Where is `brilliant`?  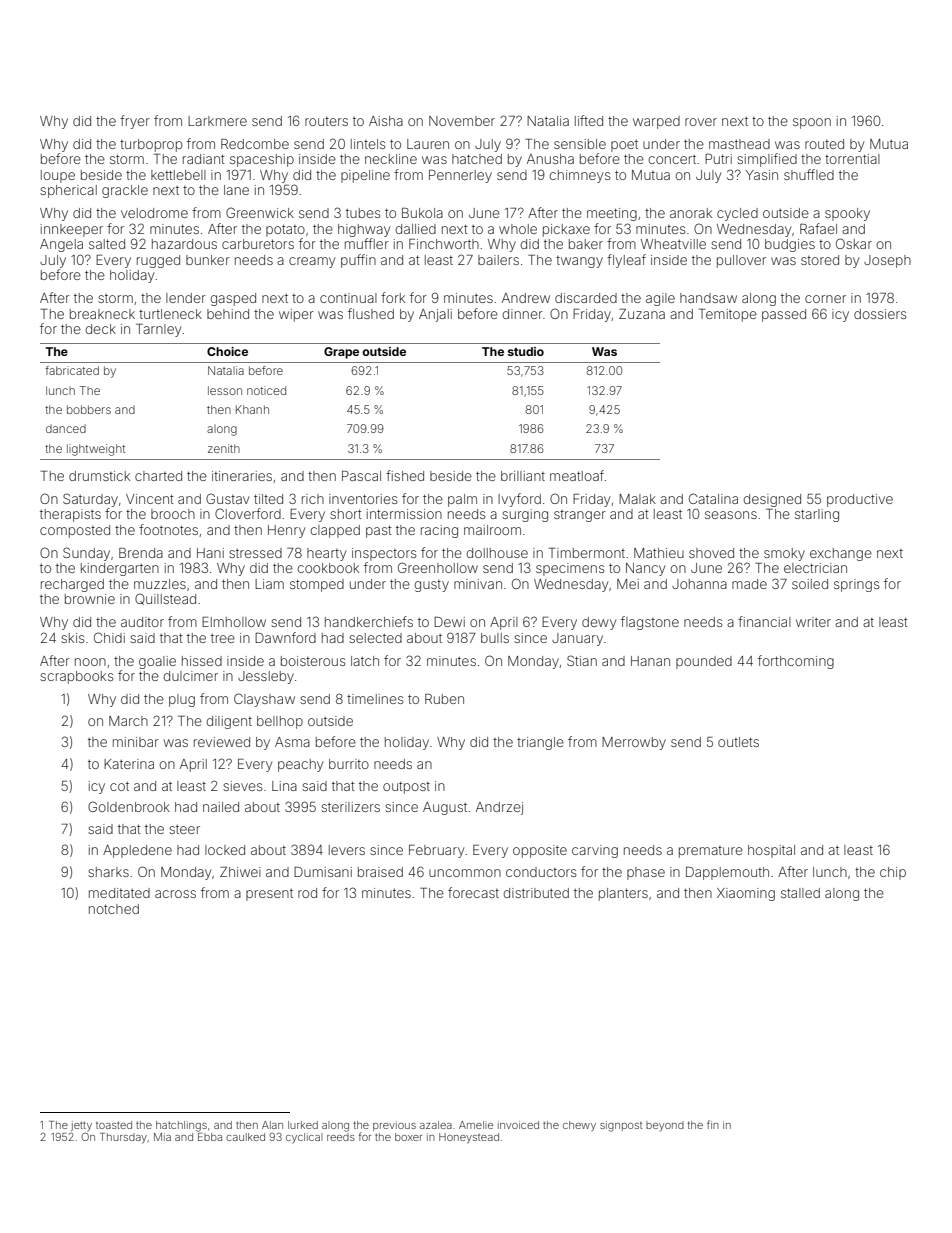
brilliant is located at coordinates (523, 476).
